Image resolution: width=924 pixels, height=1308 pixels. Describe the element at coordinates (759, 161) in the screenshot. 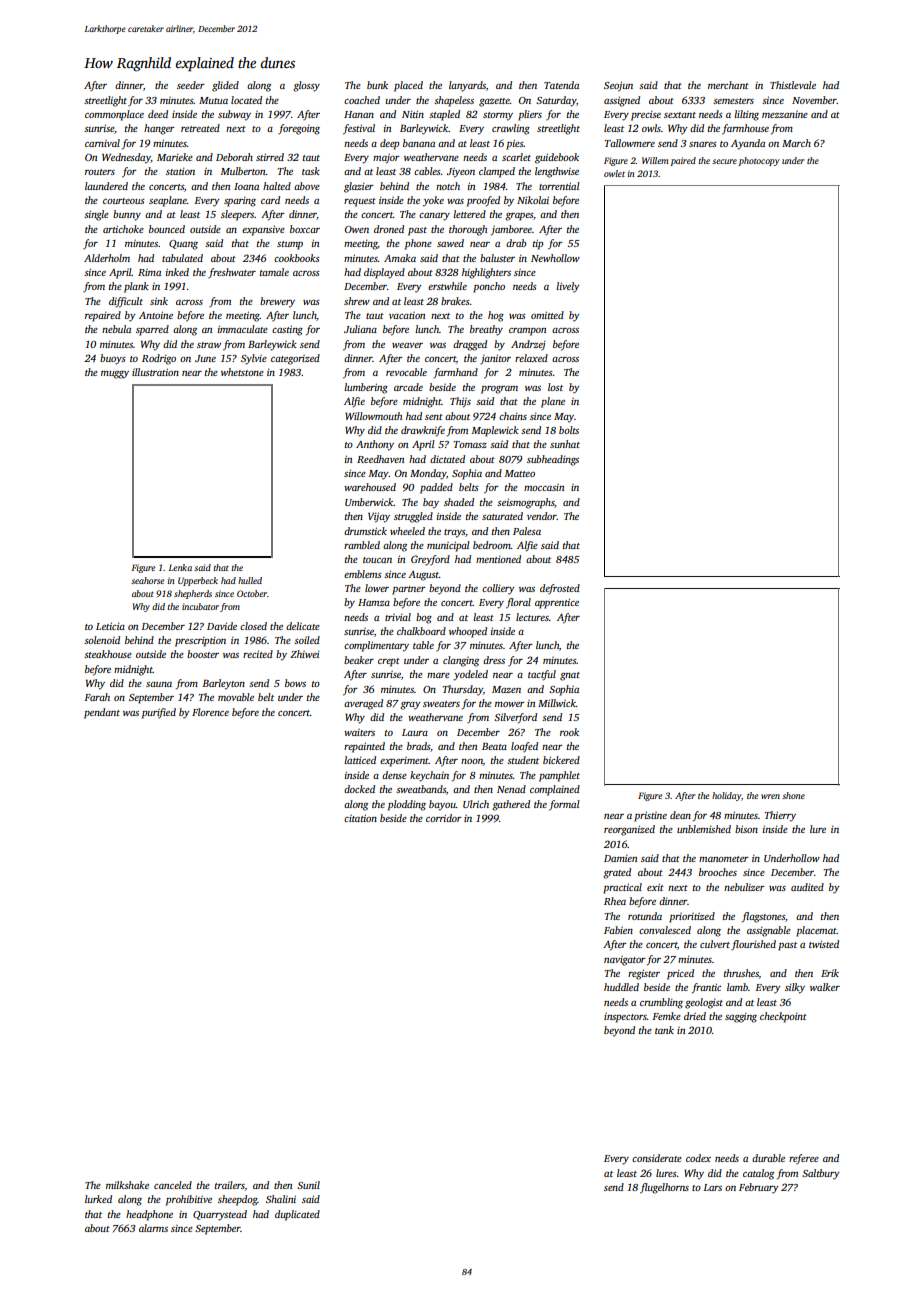

I see `photocopy` at that location.
